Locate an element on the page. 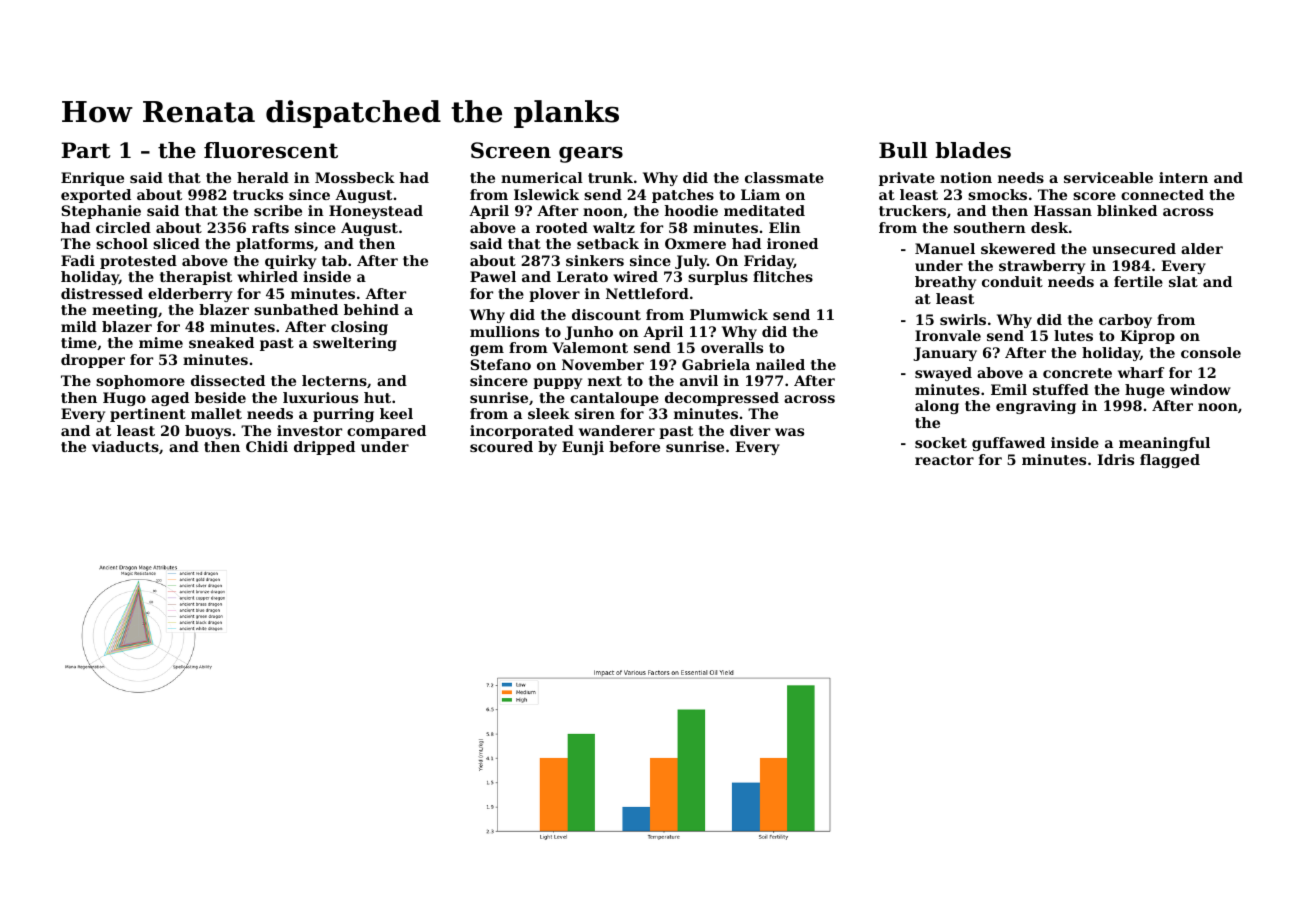 This page has width=1308, height=924. Mossbeck is located at coordinates (355, 177).
